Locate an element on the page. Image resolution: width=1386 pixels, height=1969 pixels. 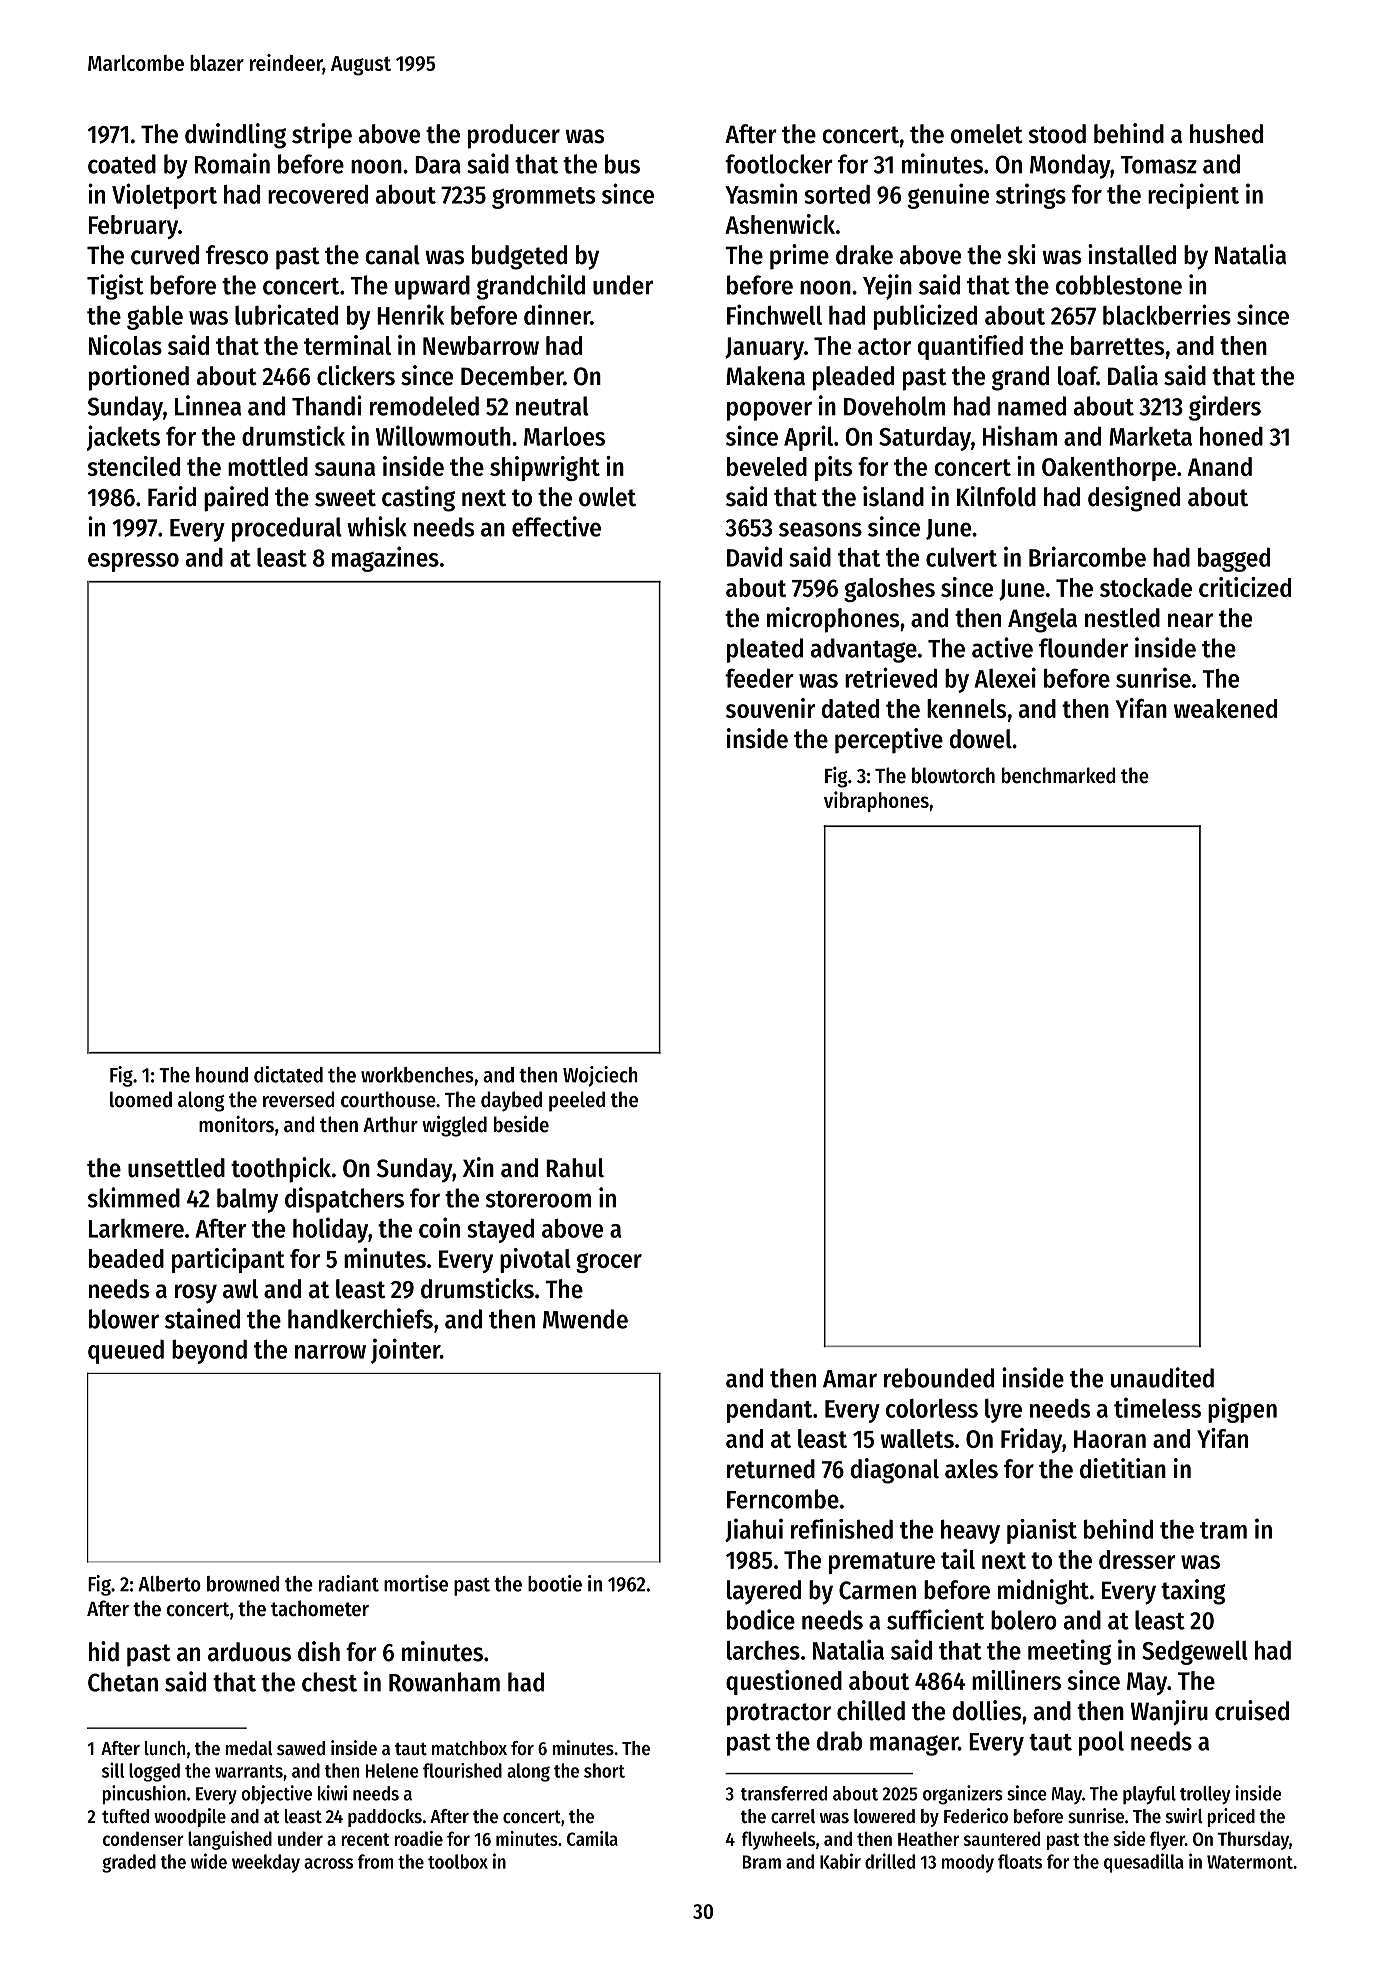
vibraphones is located at coordinates (876, 801).
